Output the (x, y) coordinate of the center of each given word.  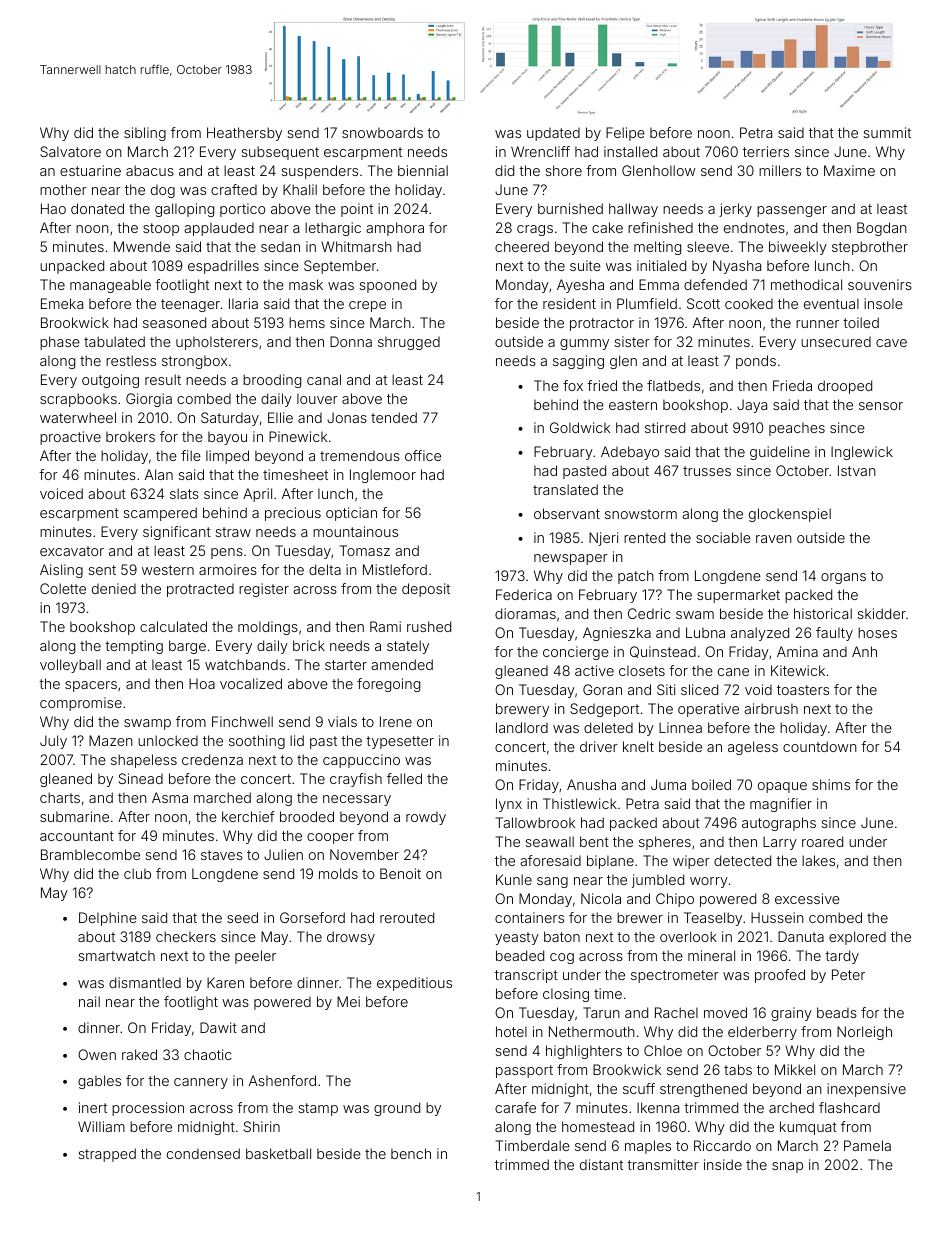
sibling (145, 134)
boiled (711, 784)
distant (601, 1164)
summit (887, 132)
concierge (576, 653)
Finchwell (242, 721)
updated (553, 134)
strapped (107, 1155)
